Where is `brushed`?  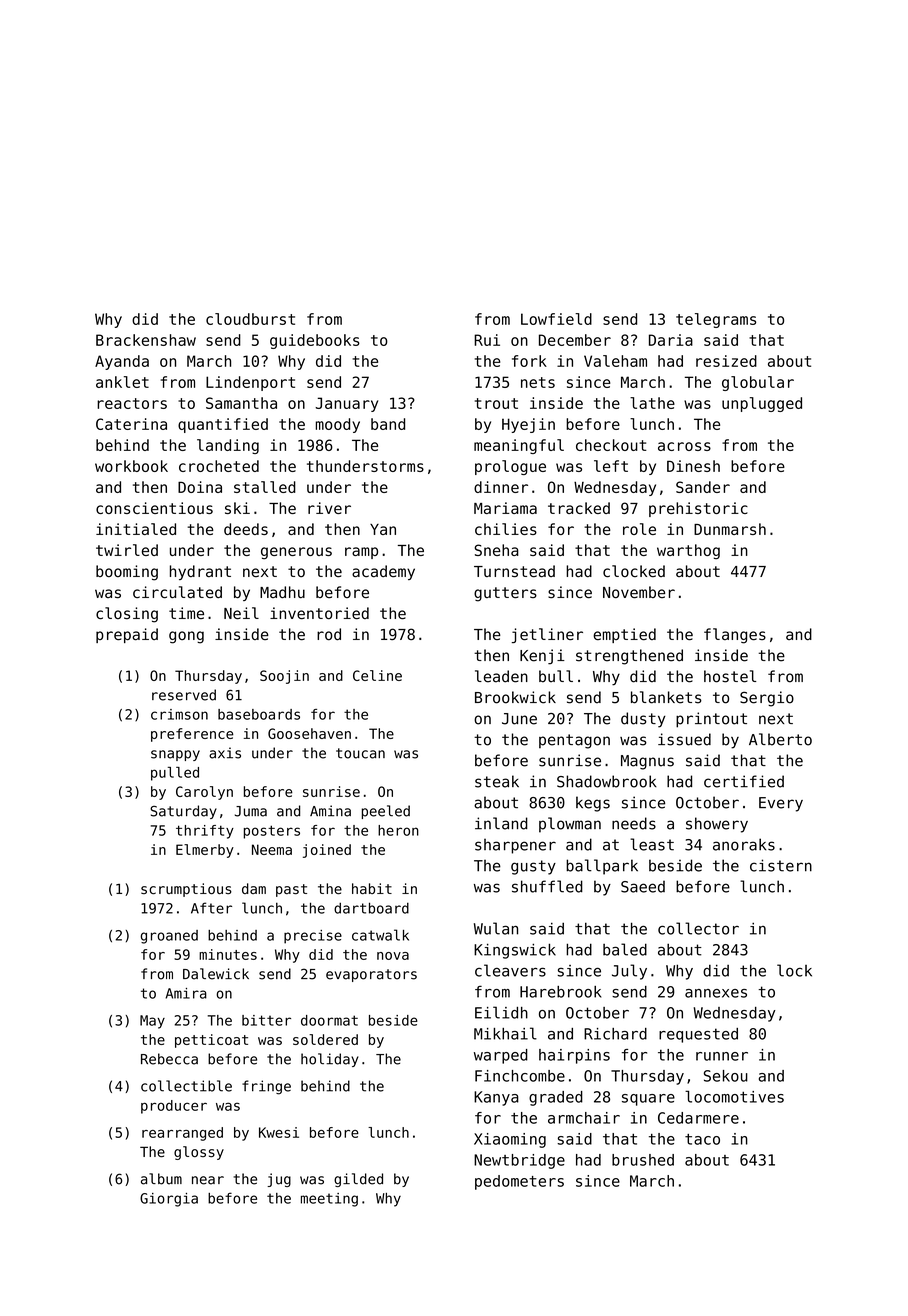 brushed is located at coordinates (643, 1160).
